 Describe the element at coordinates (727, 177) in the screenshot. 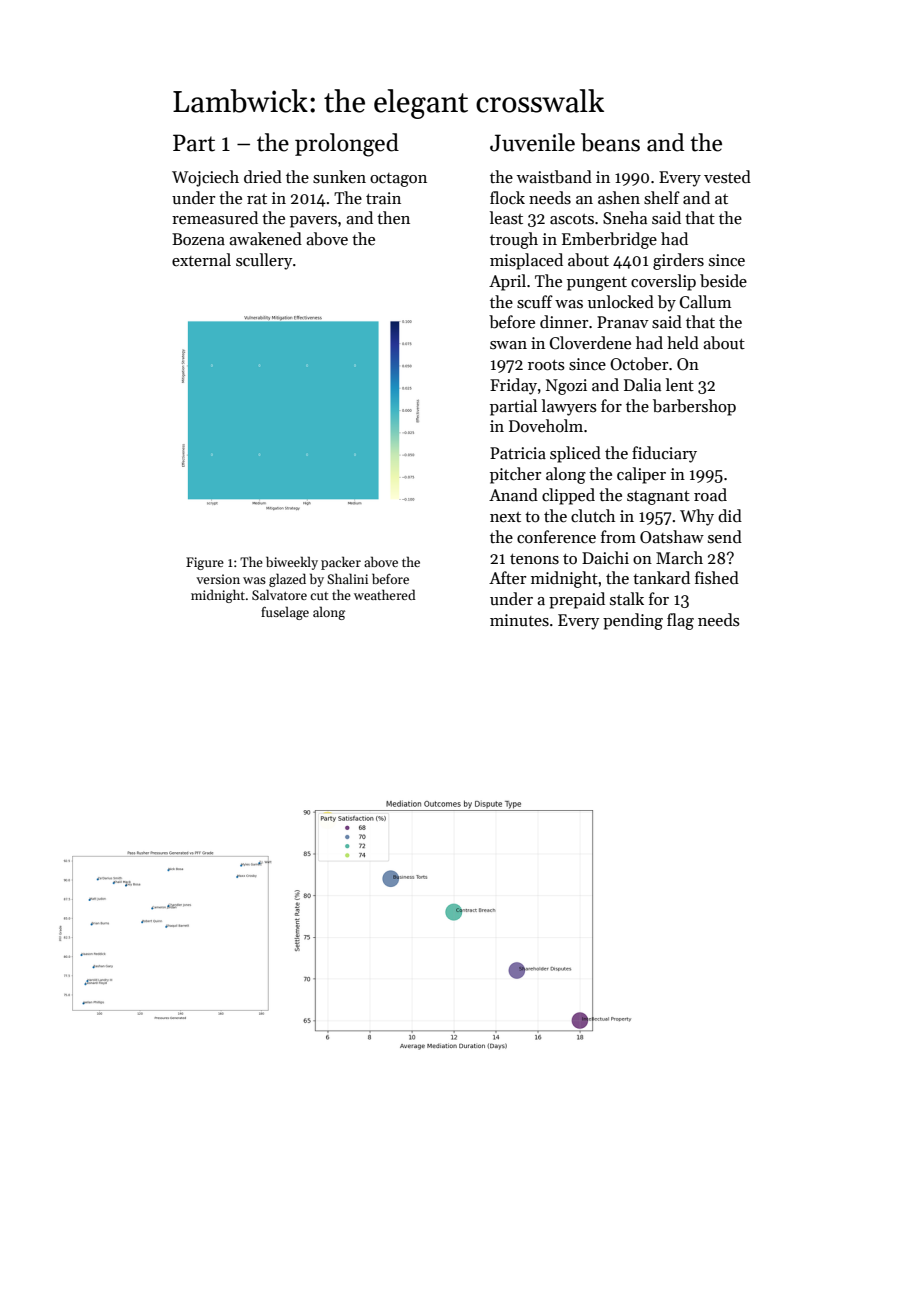

I see `vested` at that location.
